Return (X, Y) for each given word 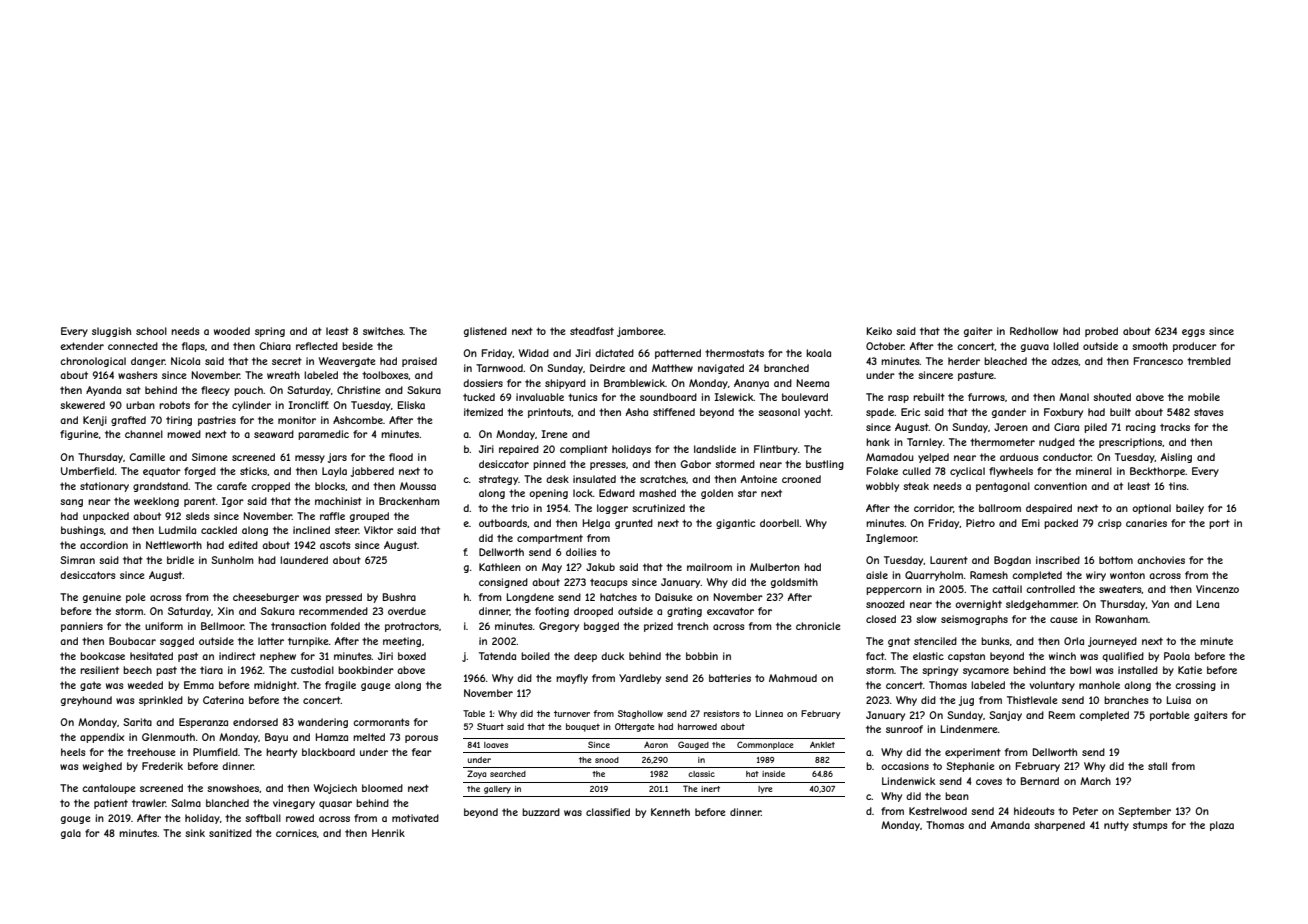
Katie (1190, 670)
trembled (1209, 361)
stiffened (674, 412)
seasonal (779, 412)
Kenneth (670, 812)
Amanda (1010, 825)
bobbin (702, 656)
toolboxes (385, 375)
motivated (415, 818)
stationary (104, 487)
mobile (1204, 397)
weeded (145, 685)
